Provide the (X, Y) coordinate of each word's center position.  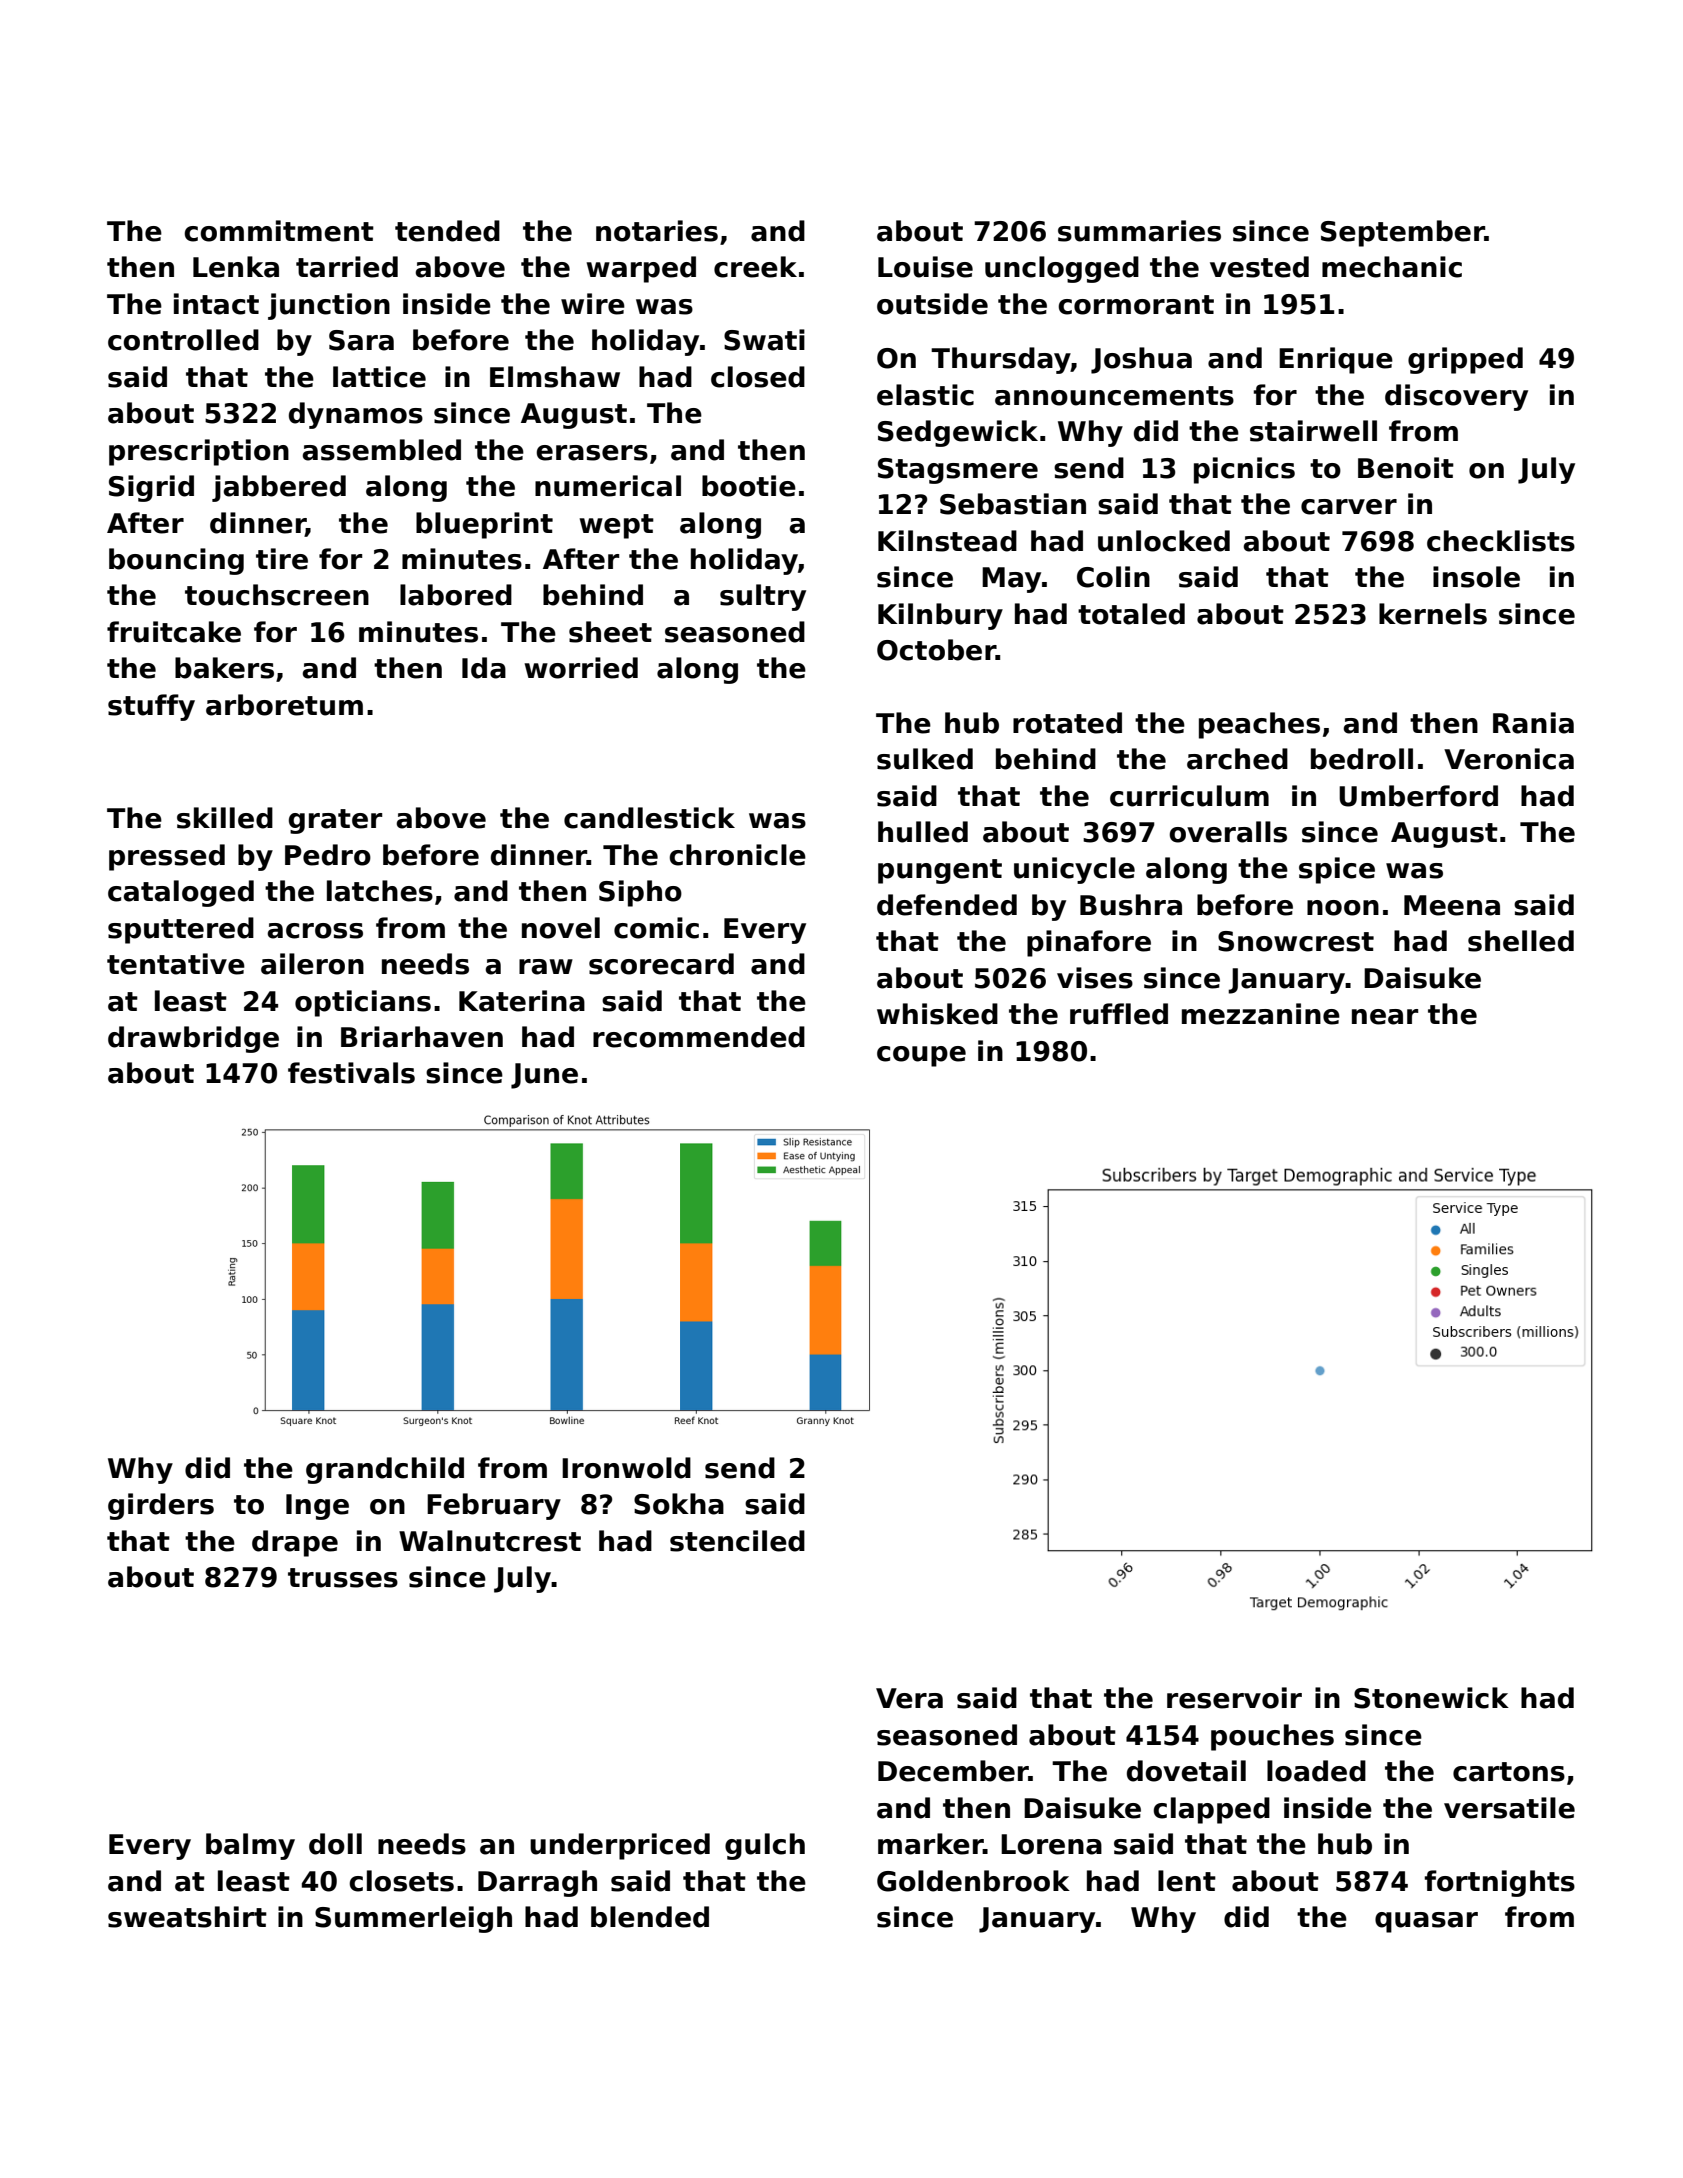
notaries (657, 231)
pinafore (1089, 943)
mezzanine (1261, 1014)
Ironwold (626, 1468)
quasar (1426, 1922)
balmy (250, 1846)
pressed (167, 857)
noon (1343, 908)
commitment (279, 231)
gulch (765, 1846)
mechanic (1392, 267)
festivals (351, 1073)
